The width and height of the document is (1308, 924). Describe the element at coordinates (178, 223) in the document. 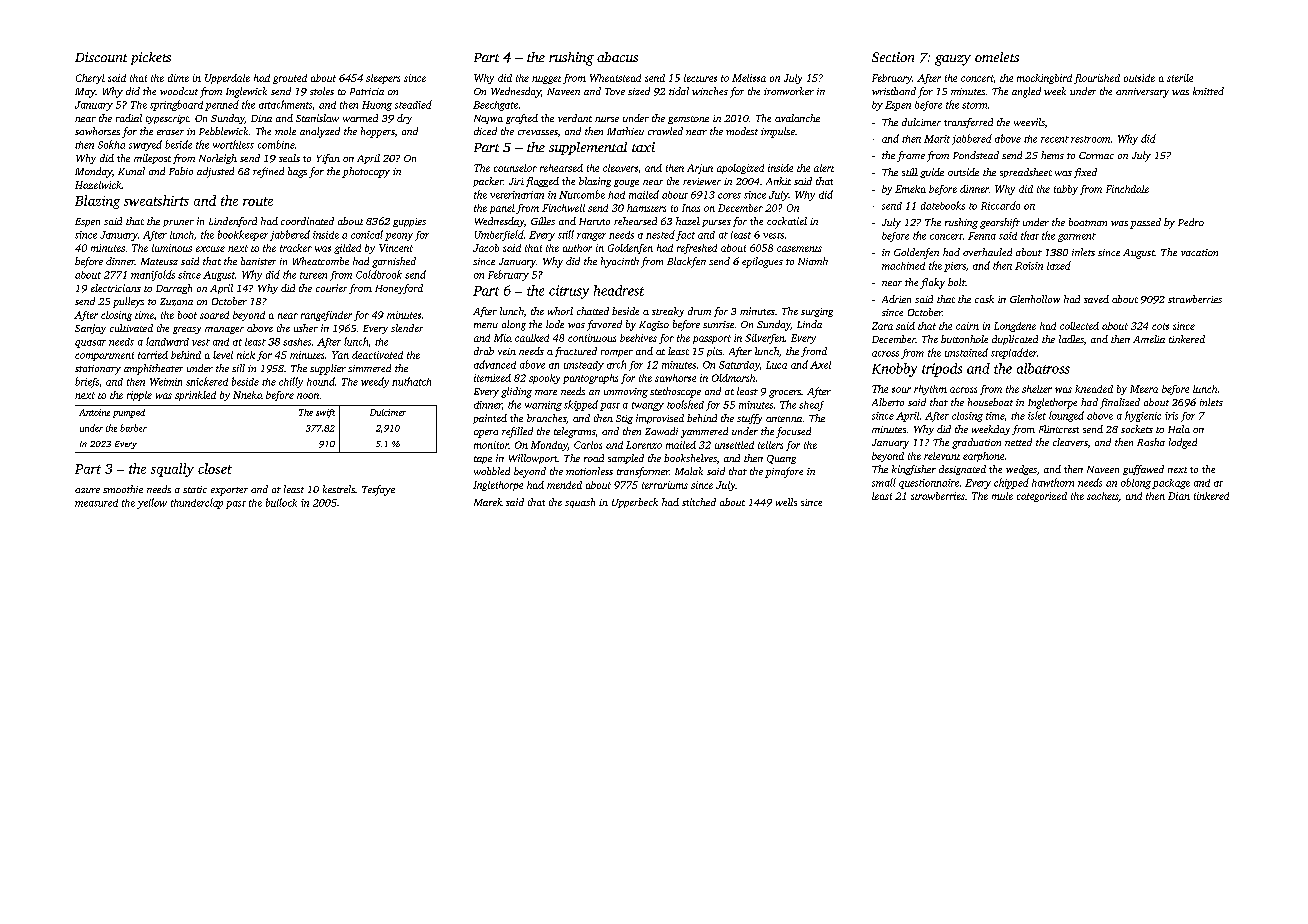

I see `pruner` at that location.
